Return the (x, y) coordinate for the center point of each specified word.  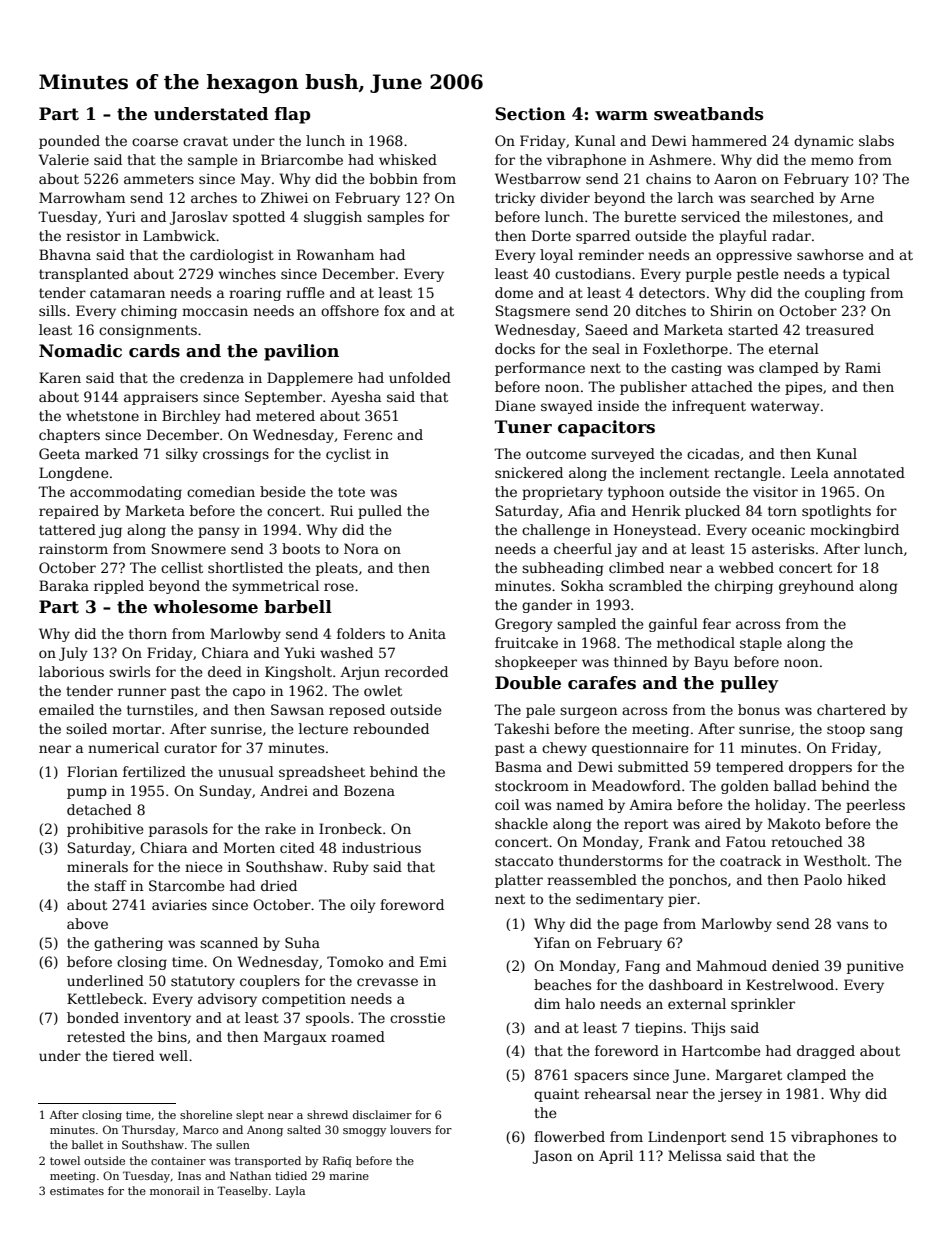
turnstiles (160, 709)
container (178, 1161)
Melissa (695, 1155)
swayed (567, 407)
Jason (552, 1157)
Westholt (835, 860)
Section (530, 114)
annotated (869, 472)
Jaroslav (198, 218)
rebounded (391, 728)
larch (695, 197)
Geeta (59, 453)
